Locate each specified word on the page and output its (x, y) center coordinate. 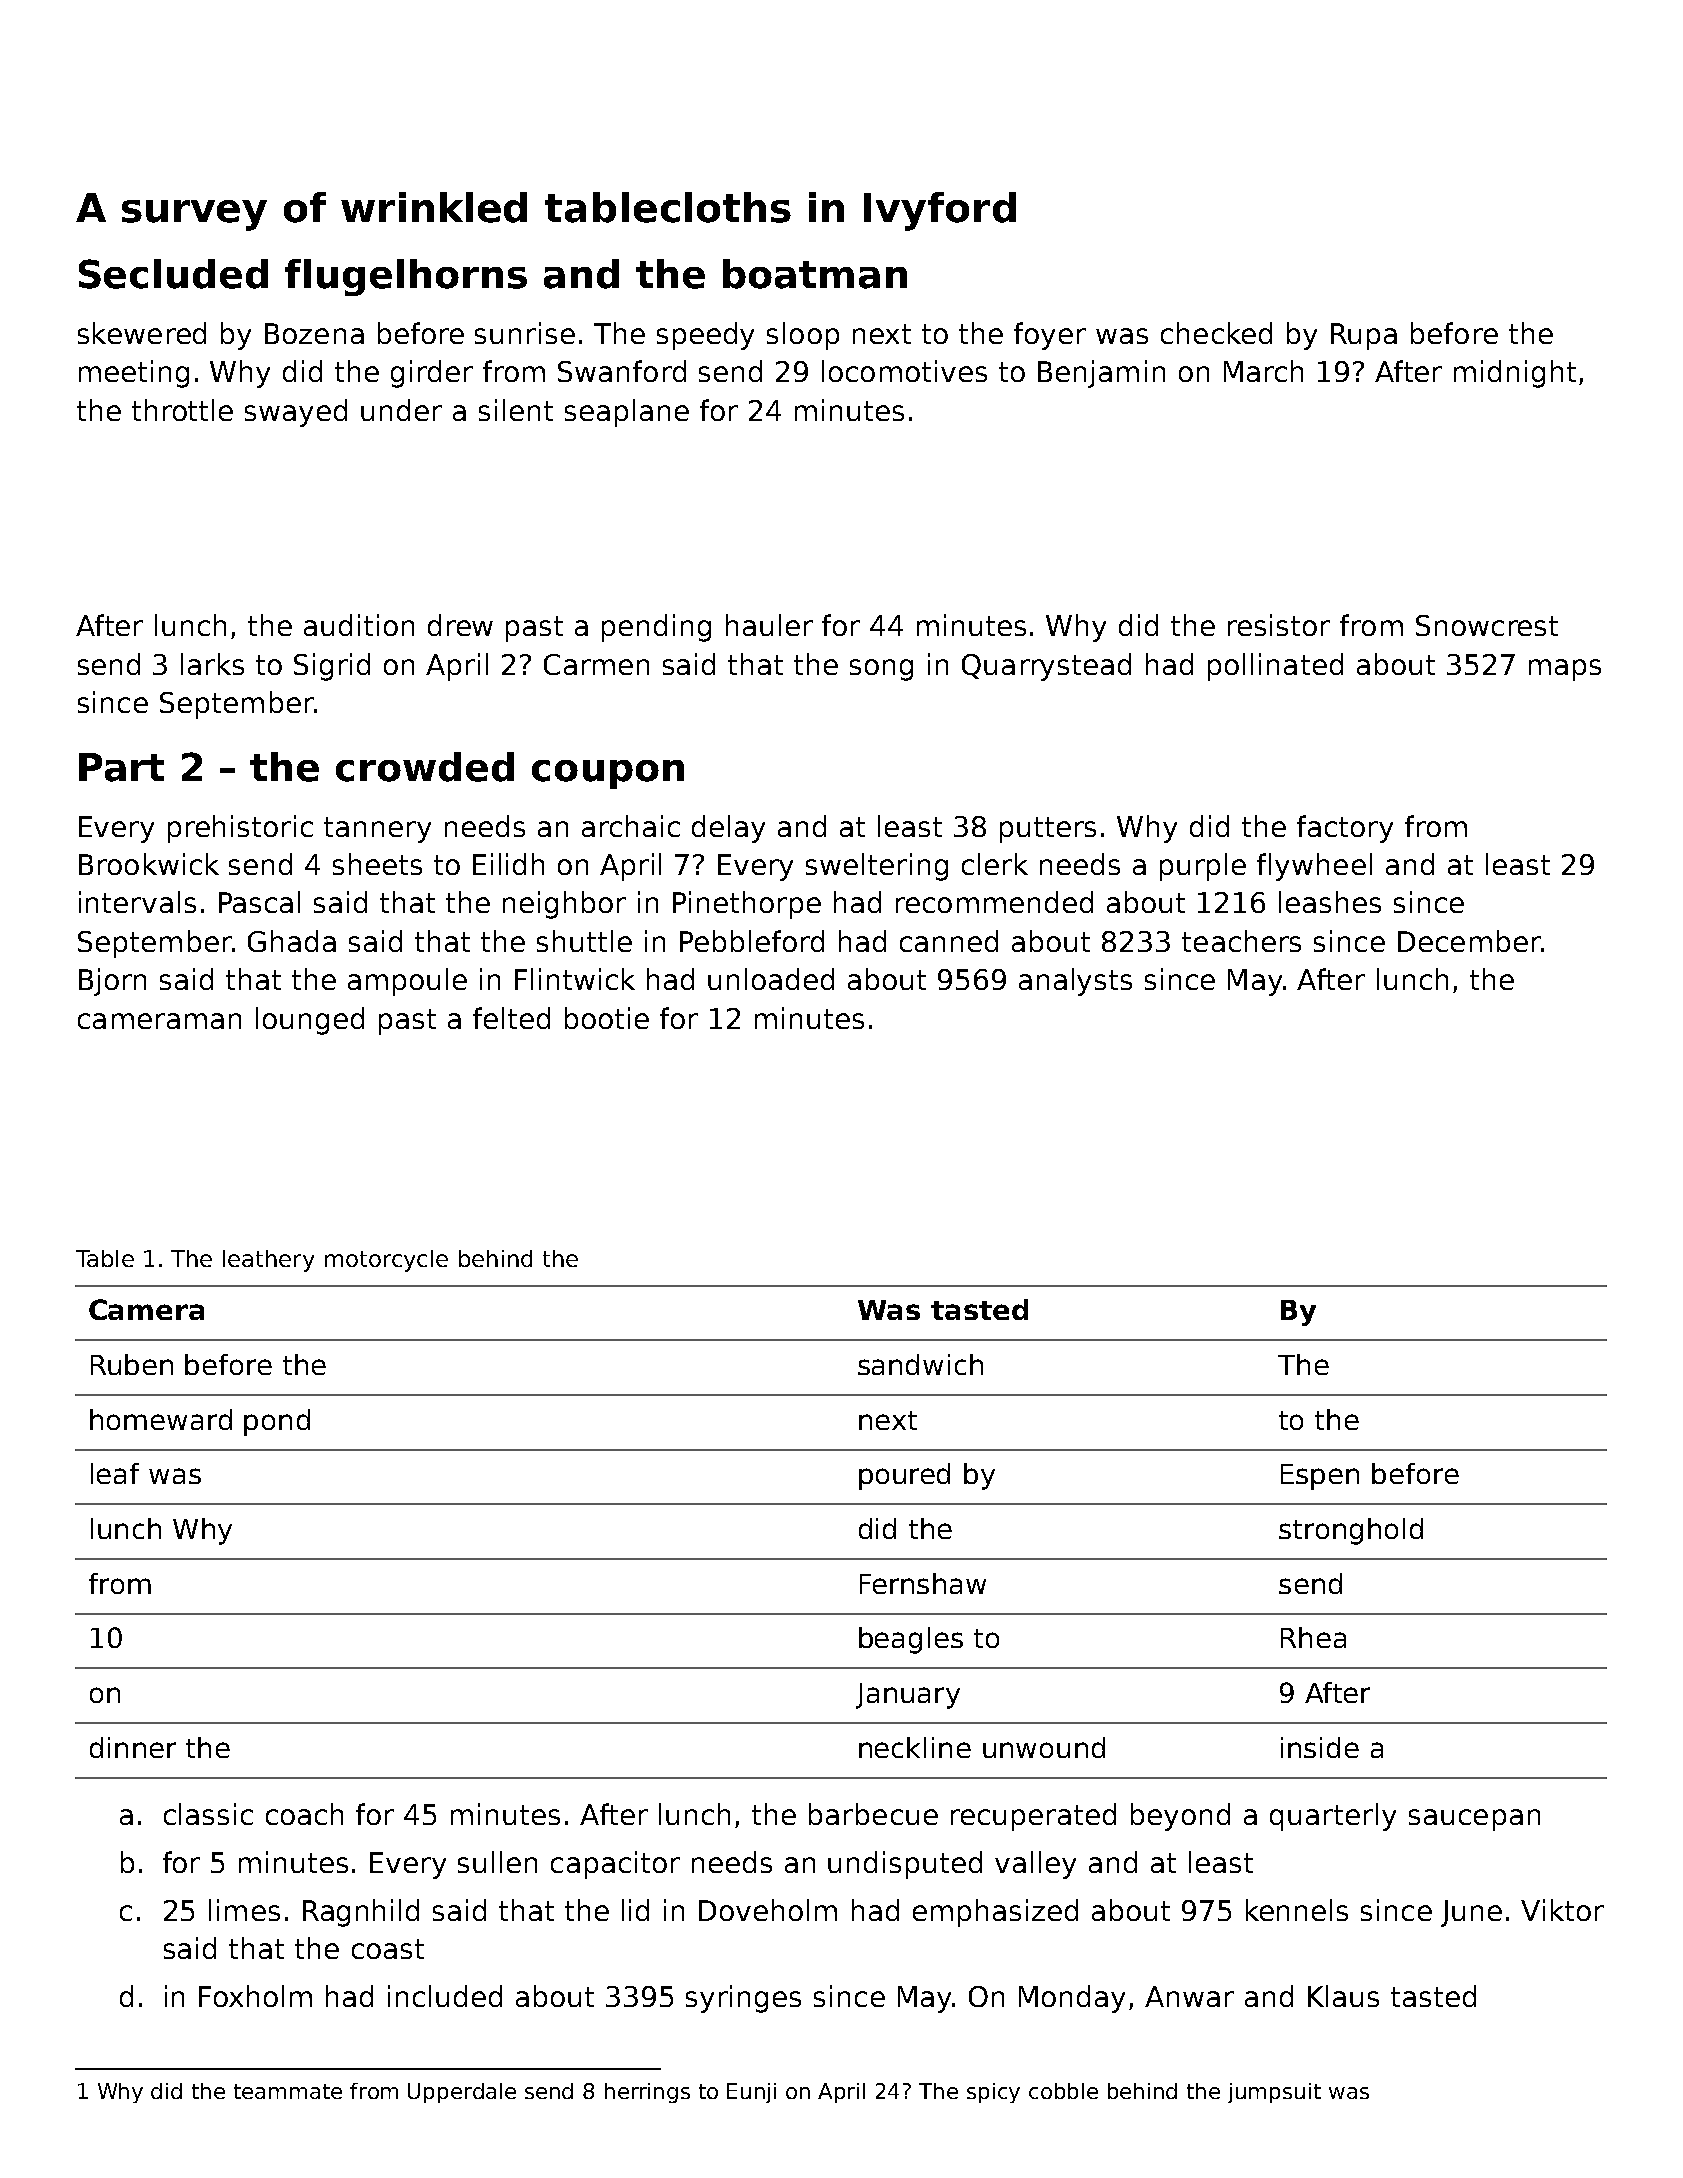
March (1263, 371)
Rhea (1313, 1637)
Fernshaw (923, 1583)
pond (277, 1422)
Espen (1320, 1477)
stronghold (1351, 1531)
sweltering (877, 867)
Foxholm (255, 1996)
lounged (310, 1021)
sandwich (920, 1364)
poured (904, 1476)
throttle (182, 410)
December (1469, 941)
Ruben (132, 1364)
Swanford (622, 371)
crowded (425, 767)
